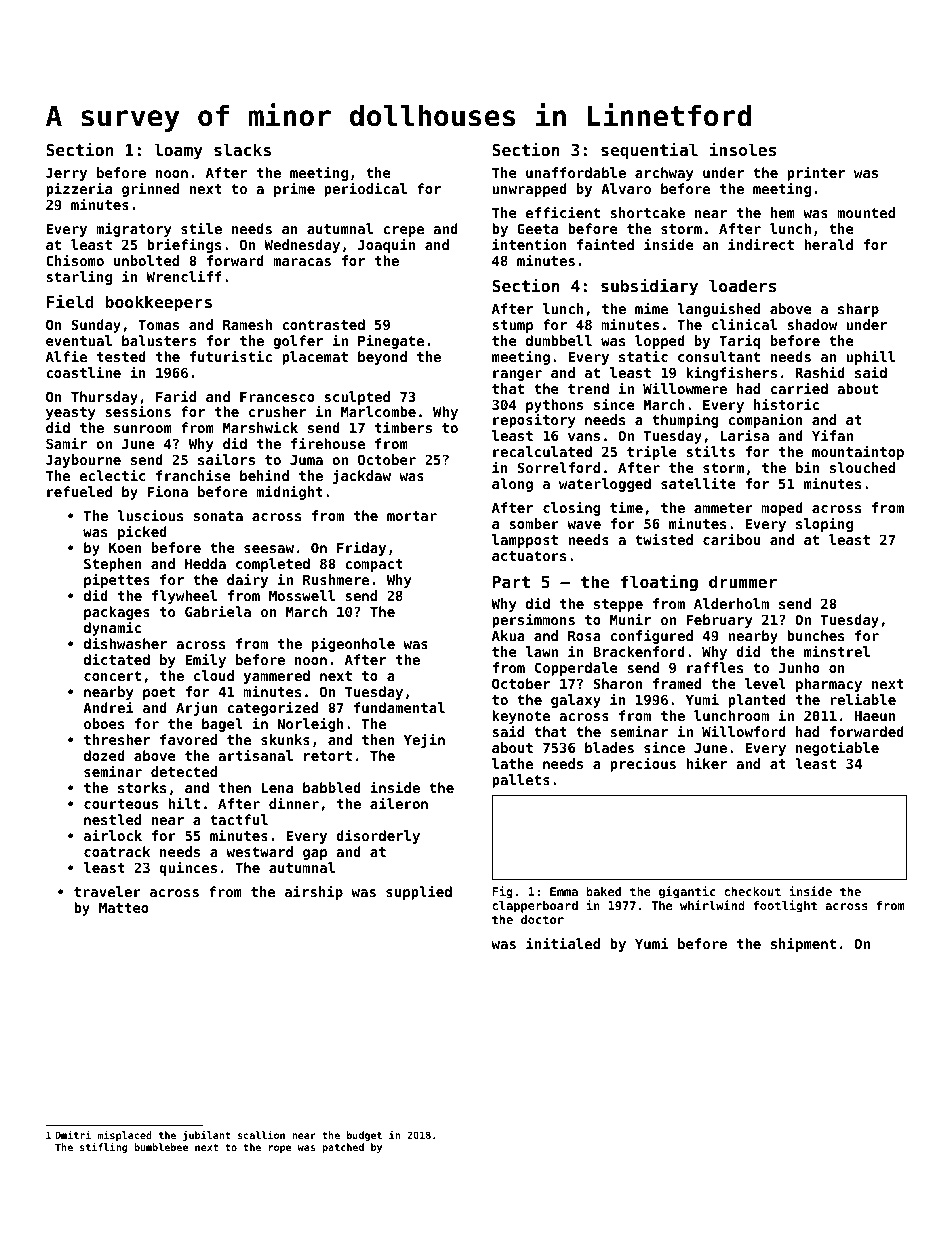 The width and height of the screenshot is (952, 1233). What do you see at coordinates (706, 763) in the screenshot?
I see `hiker` at bounding box center [706, 763].
